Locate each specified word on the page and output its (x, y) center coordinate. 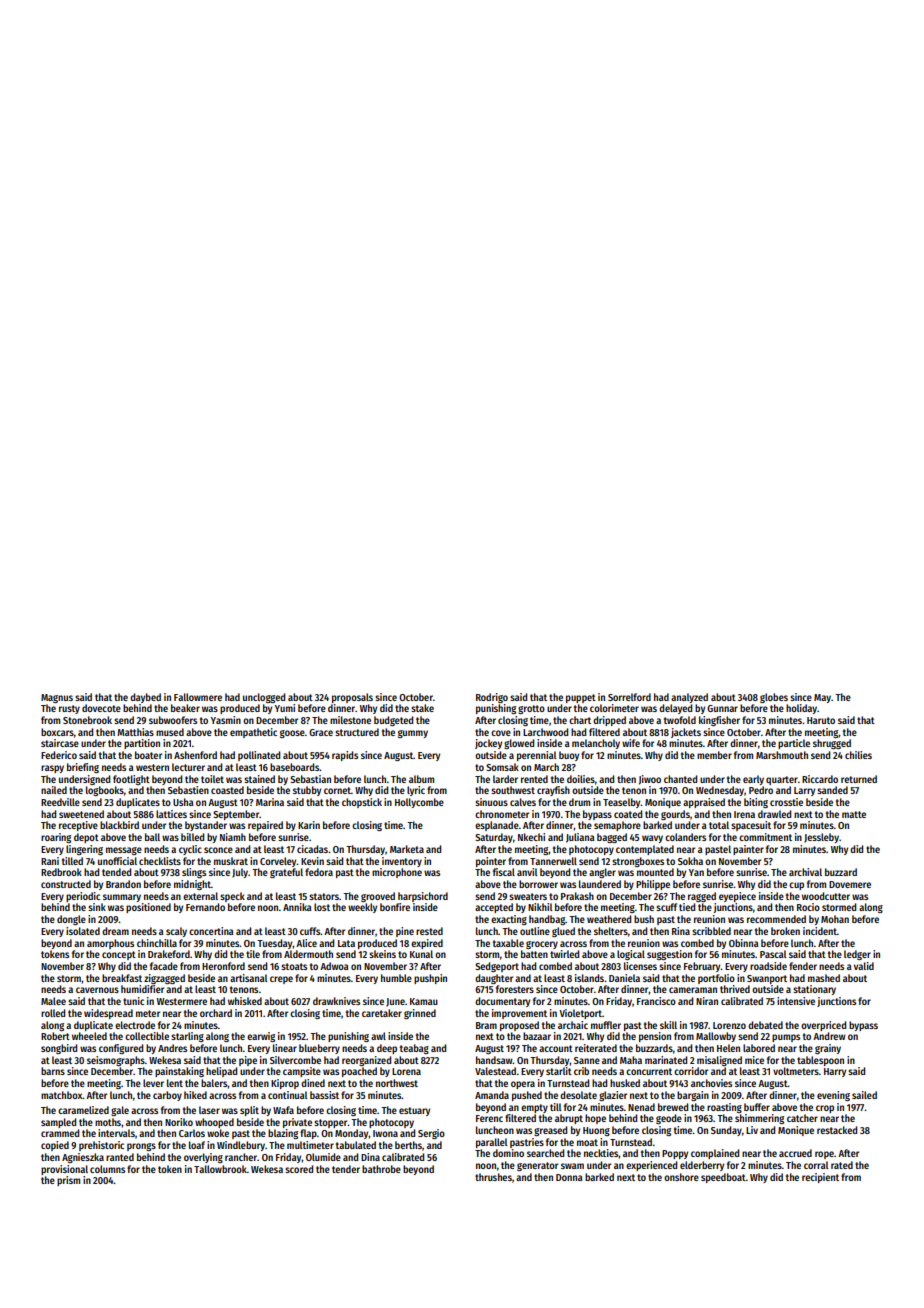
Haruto (821, 720)
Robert (55, 1036)
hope (595, 1119)
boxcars (57, 732)
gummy (413, 734)
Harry (835, 1072)
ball (152, 837)
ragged (702, 897)
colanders (685, 837)
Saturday (494, 838)
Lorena (406, 1071)
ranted (120, 1157)
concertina (211, 931)
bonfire (395, 907)
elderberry (702, 1166)
